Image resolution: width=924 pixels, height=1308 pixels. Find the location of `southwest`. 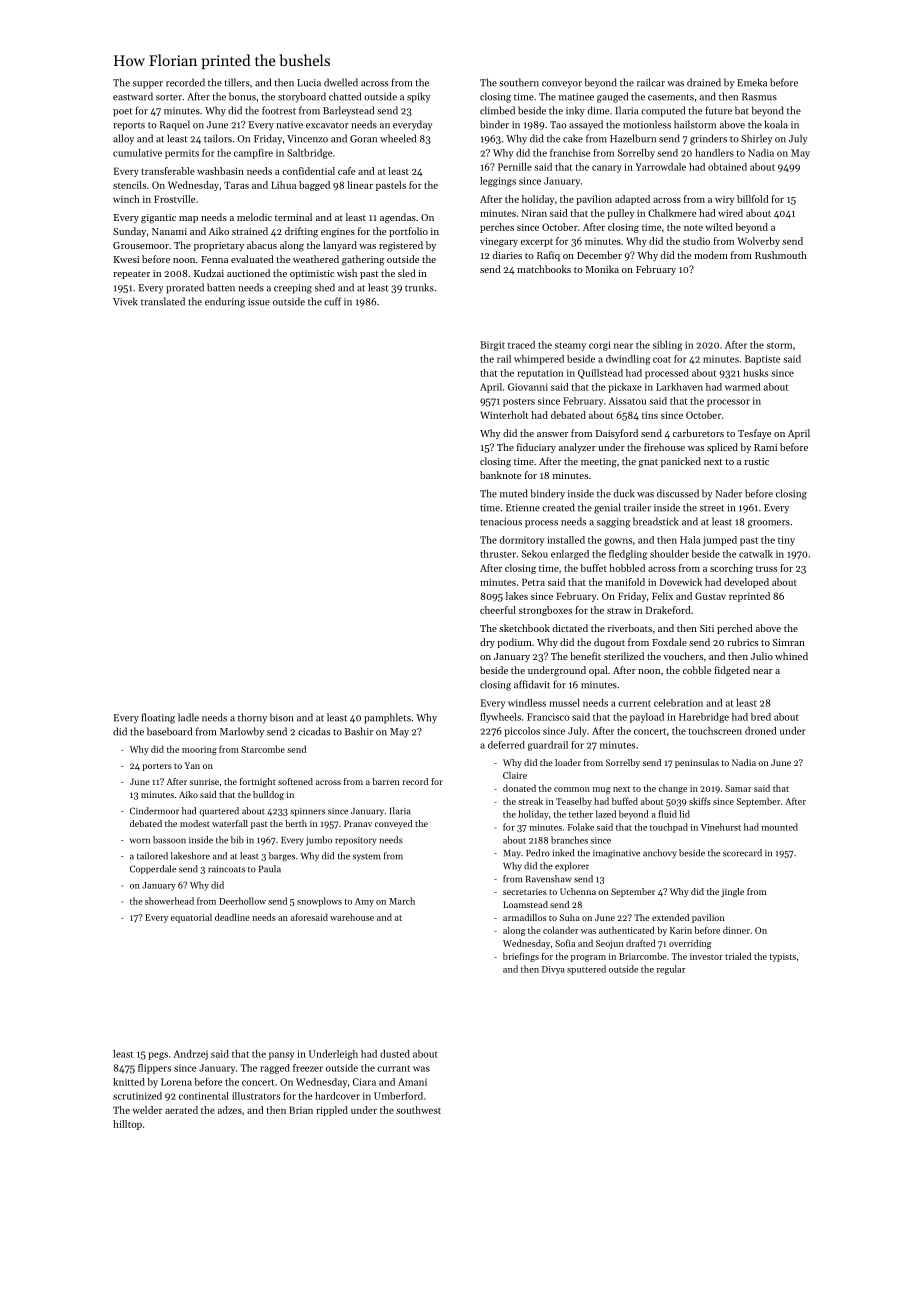

southwest is located at coordinates (418, 1110).
